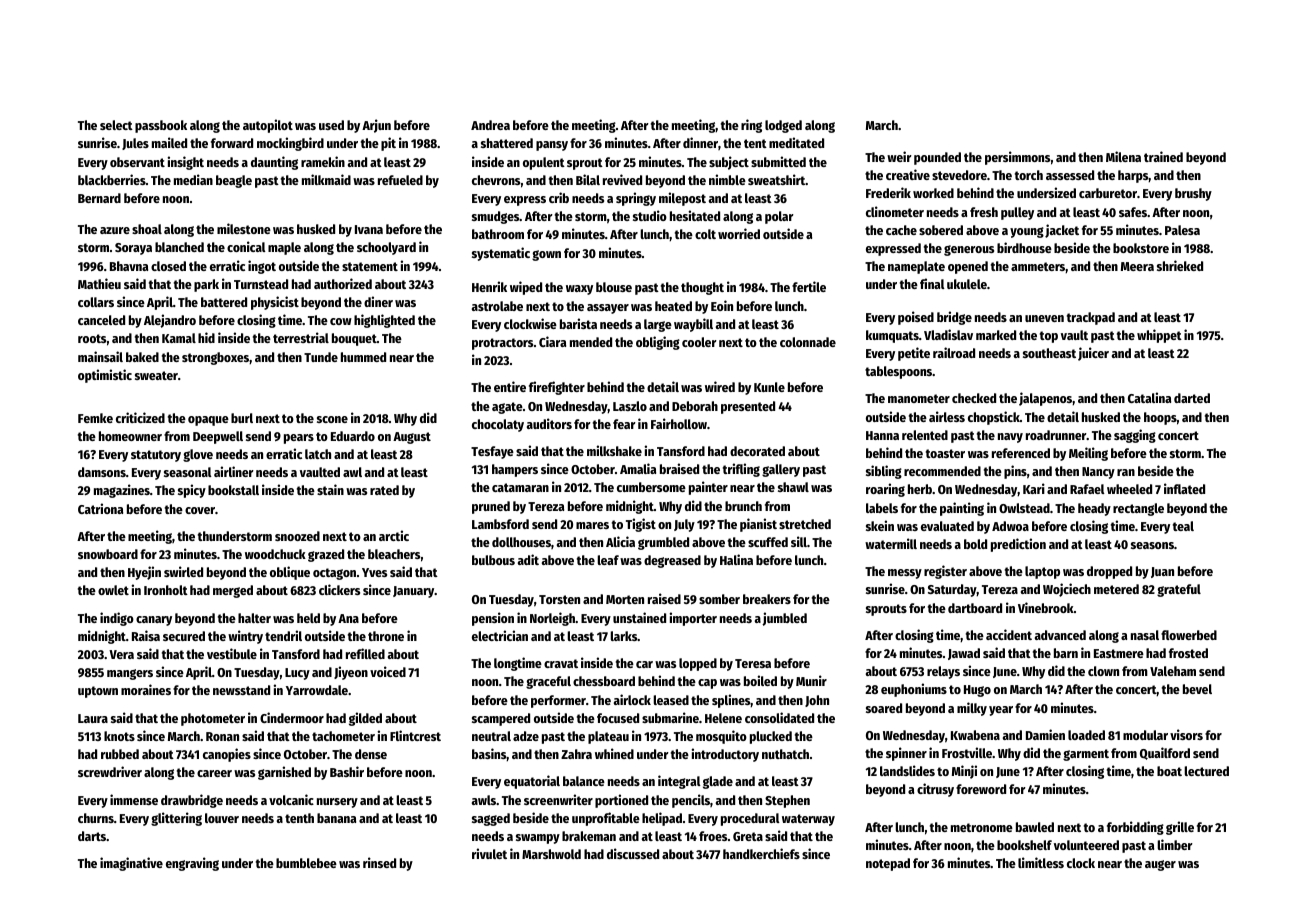 The width and height of the screenshot is (1308, 924). What do you see at coordinates (884, 472) in the screenshot?
I see `sibling` at bounding box center [884, 472].
